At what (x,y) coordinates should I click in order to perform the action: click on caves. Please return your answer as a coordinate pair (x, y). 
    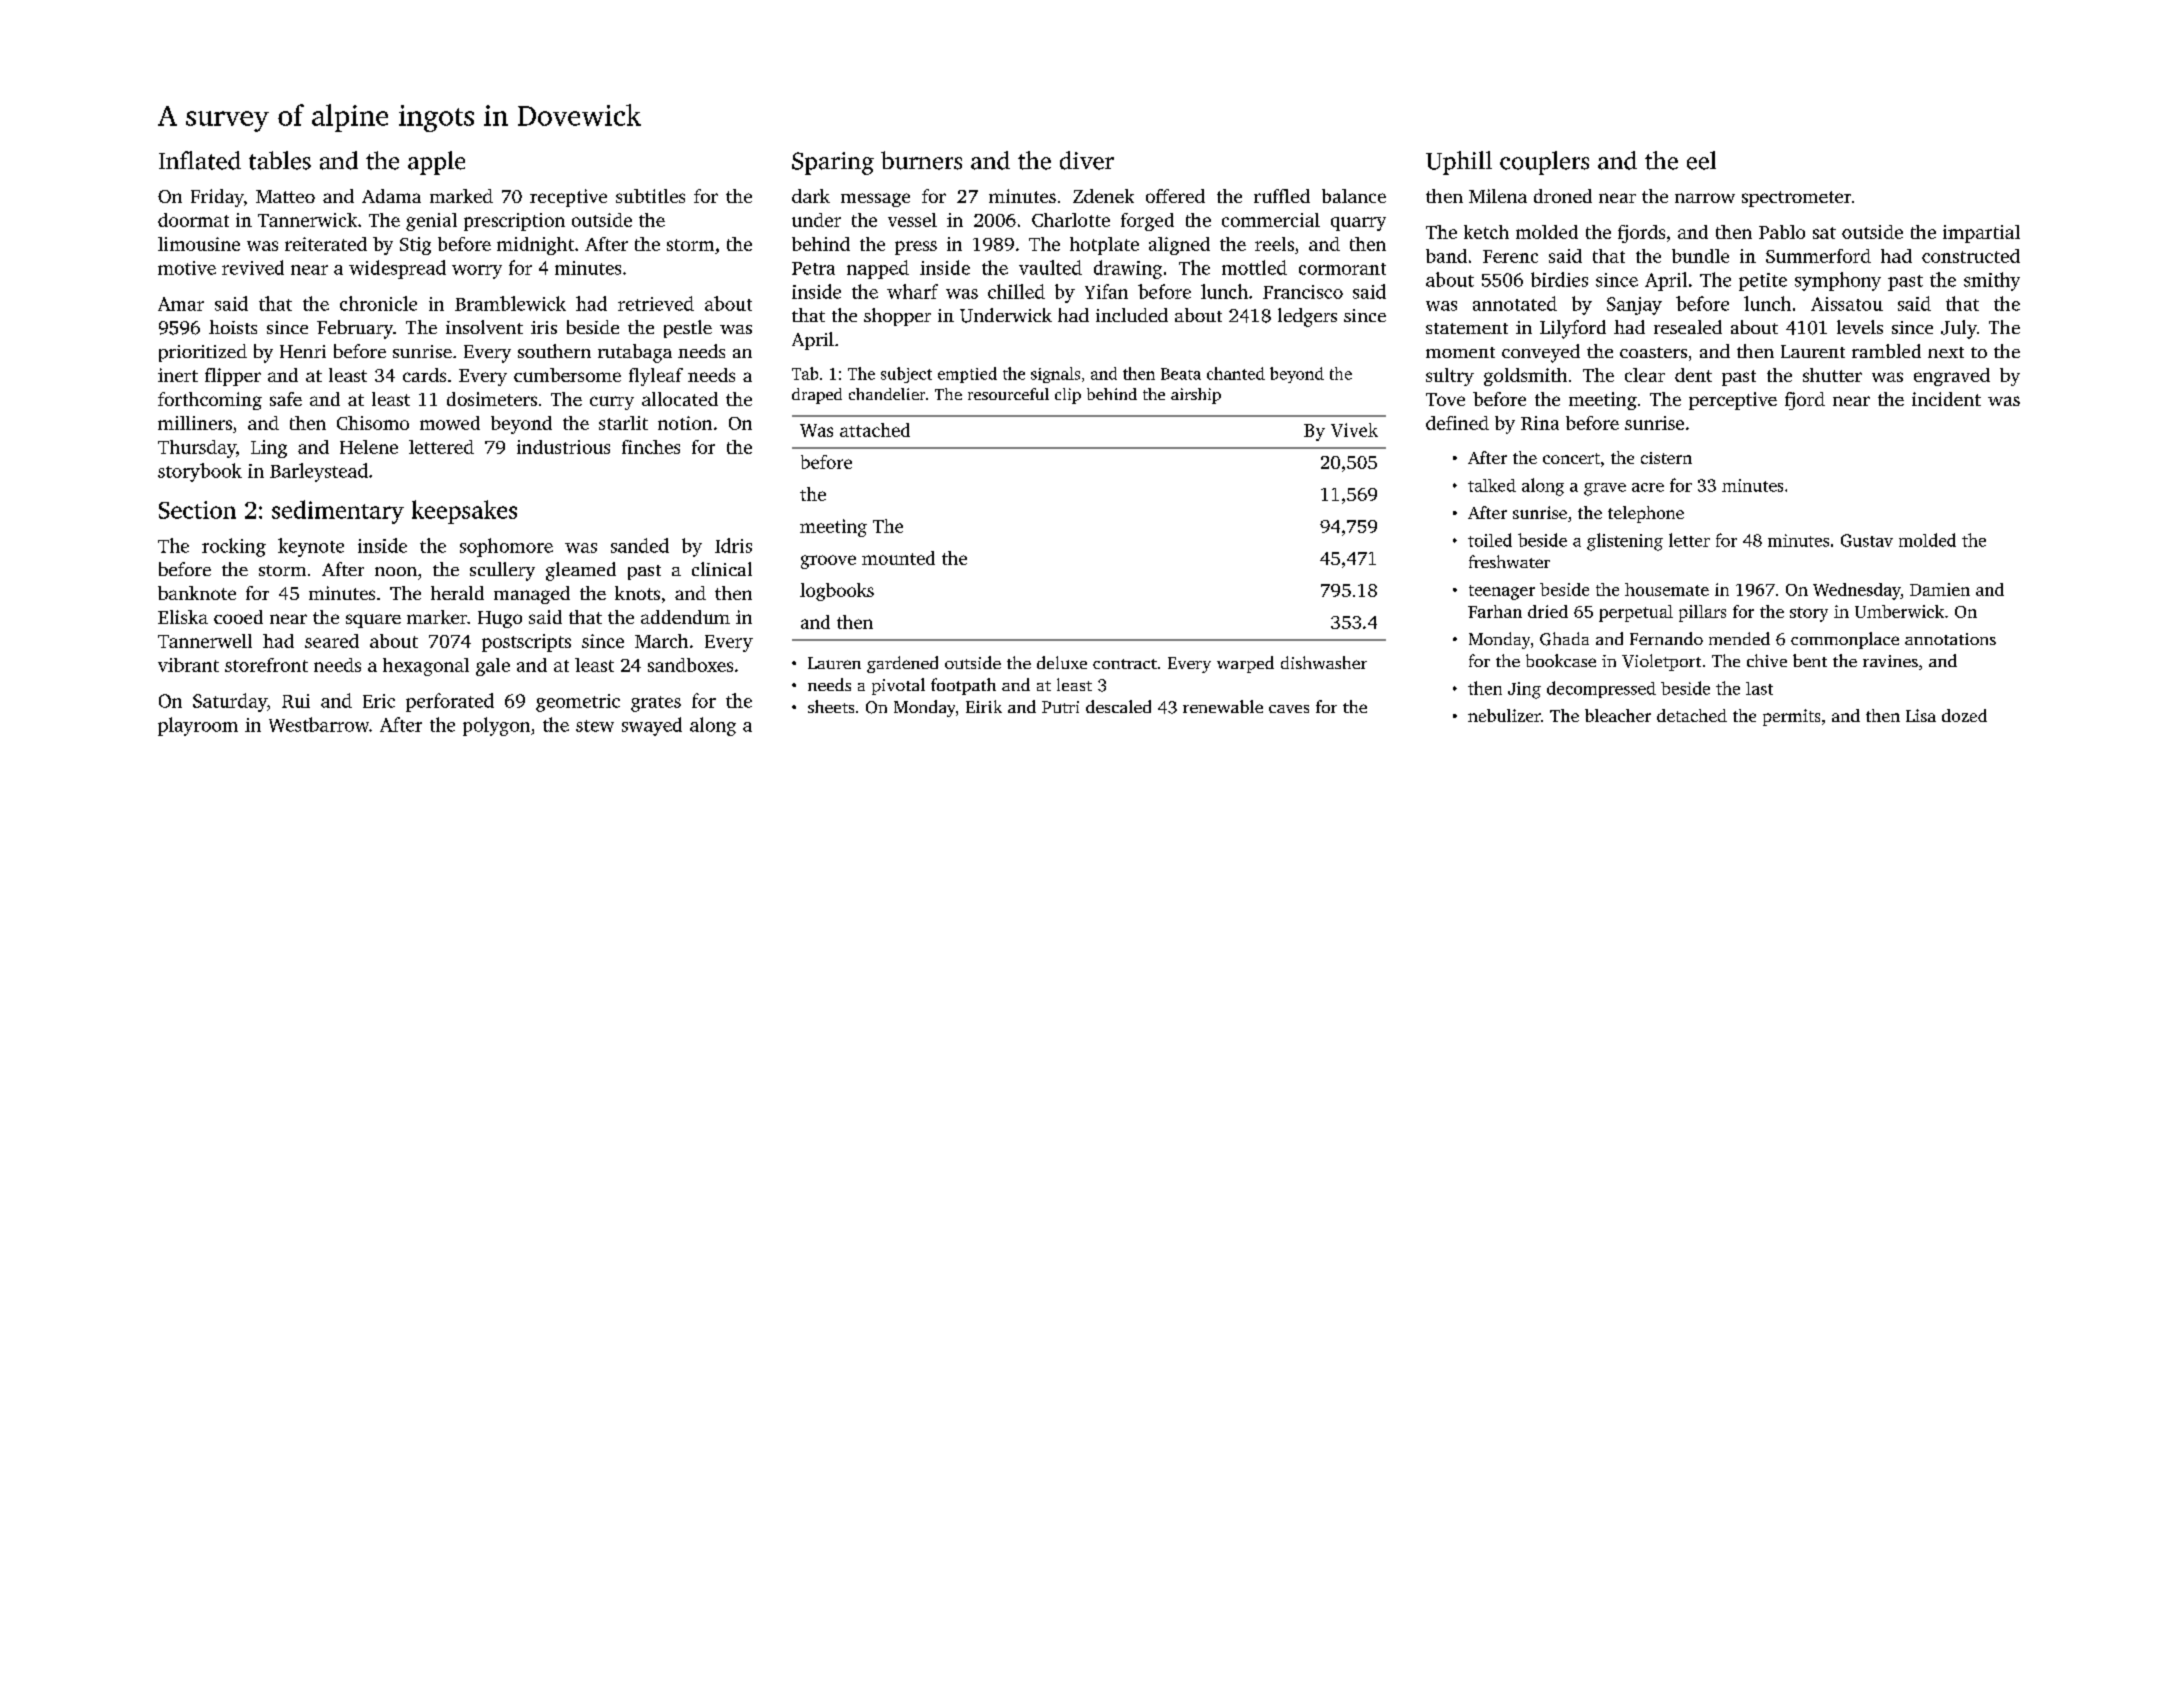
    Looking at the image, I should click on (1289, 709).
